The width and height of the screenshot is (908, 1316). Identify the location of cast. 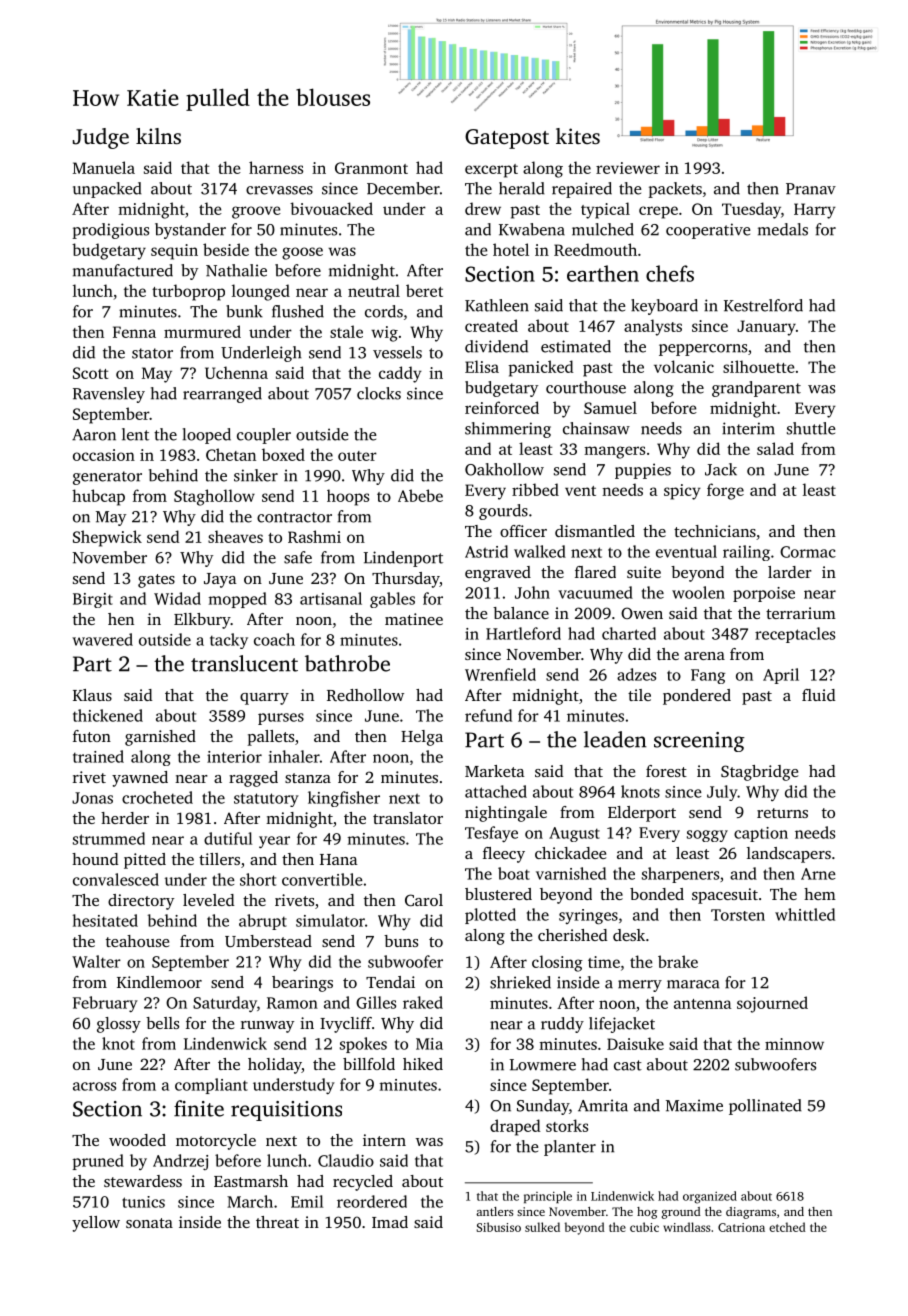
(628, 1065).
